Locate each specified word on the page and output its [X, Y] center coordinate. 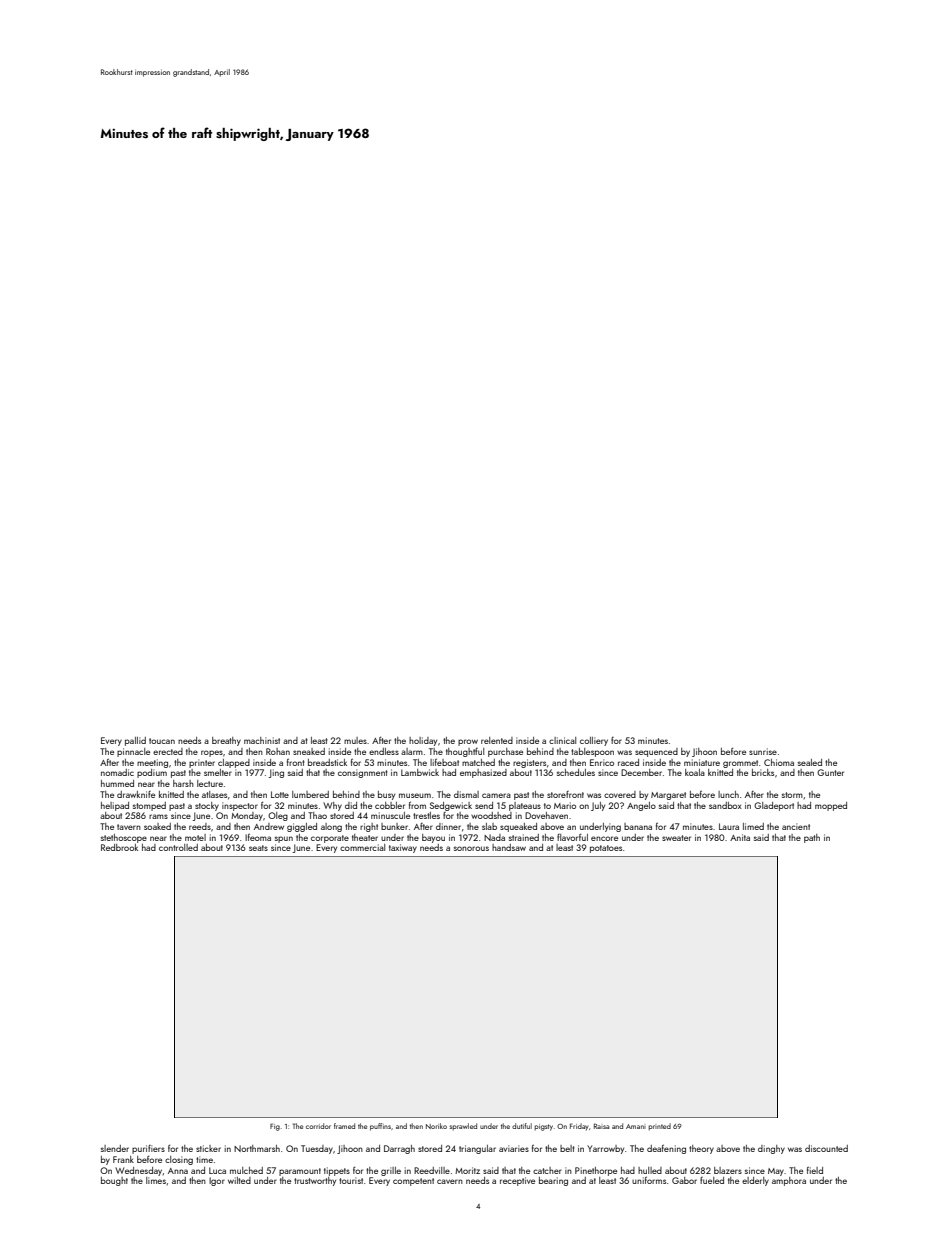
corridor [318, 1126]
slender [115, 1148]
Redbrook [119, 847]
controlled [178, 847]
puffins [380, 1127]
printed [660, 1126]
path [812, 838]
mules [355, 740]
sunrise [763, 751]
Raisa [601, 1126]
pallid [135, 741]
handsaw [509, 847]
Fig [275, 1127]
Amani [636, 1126]
